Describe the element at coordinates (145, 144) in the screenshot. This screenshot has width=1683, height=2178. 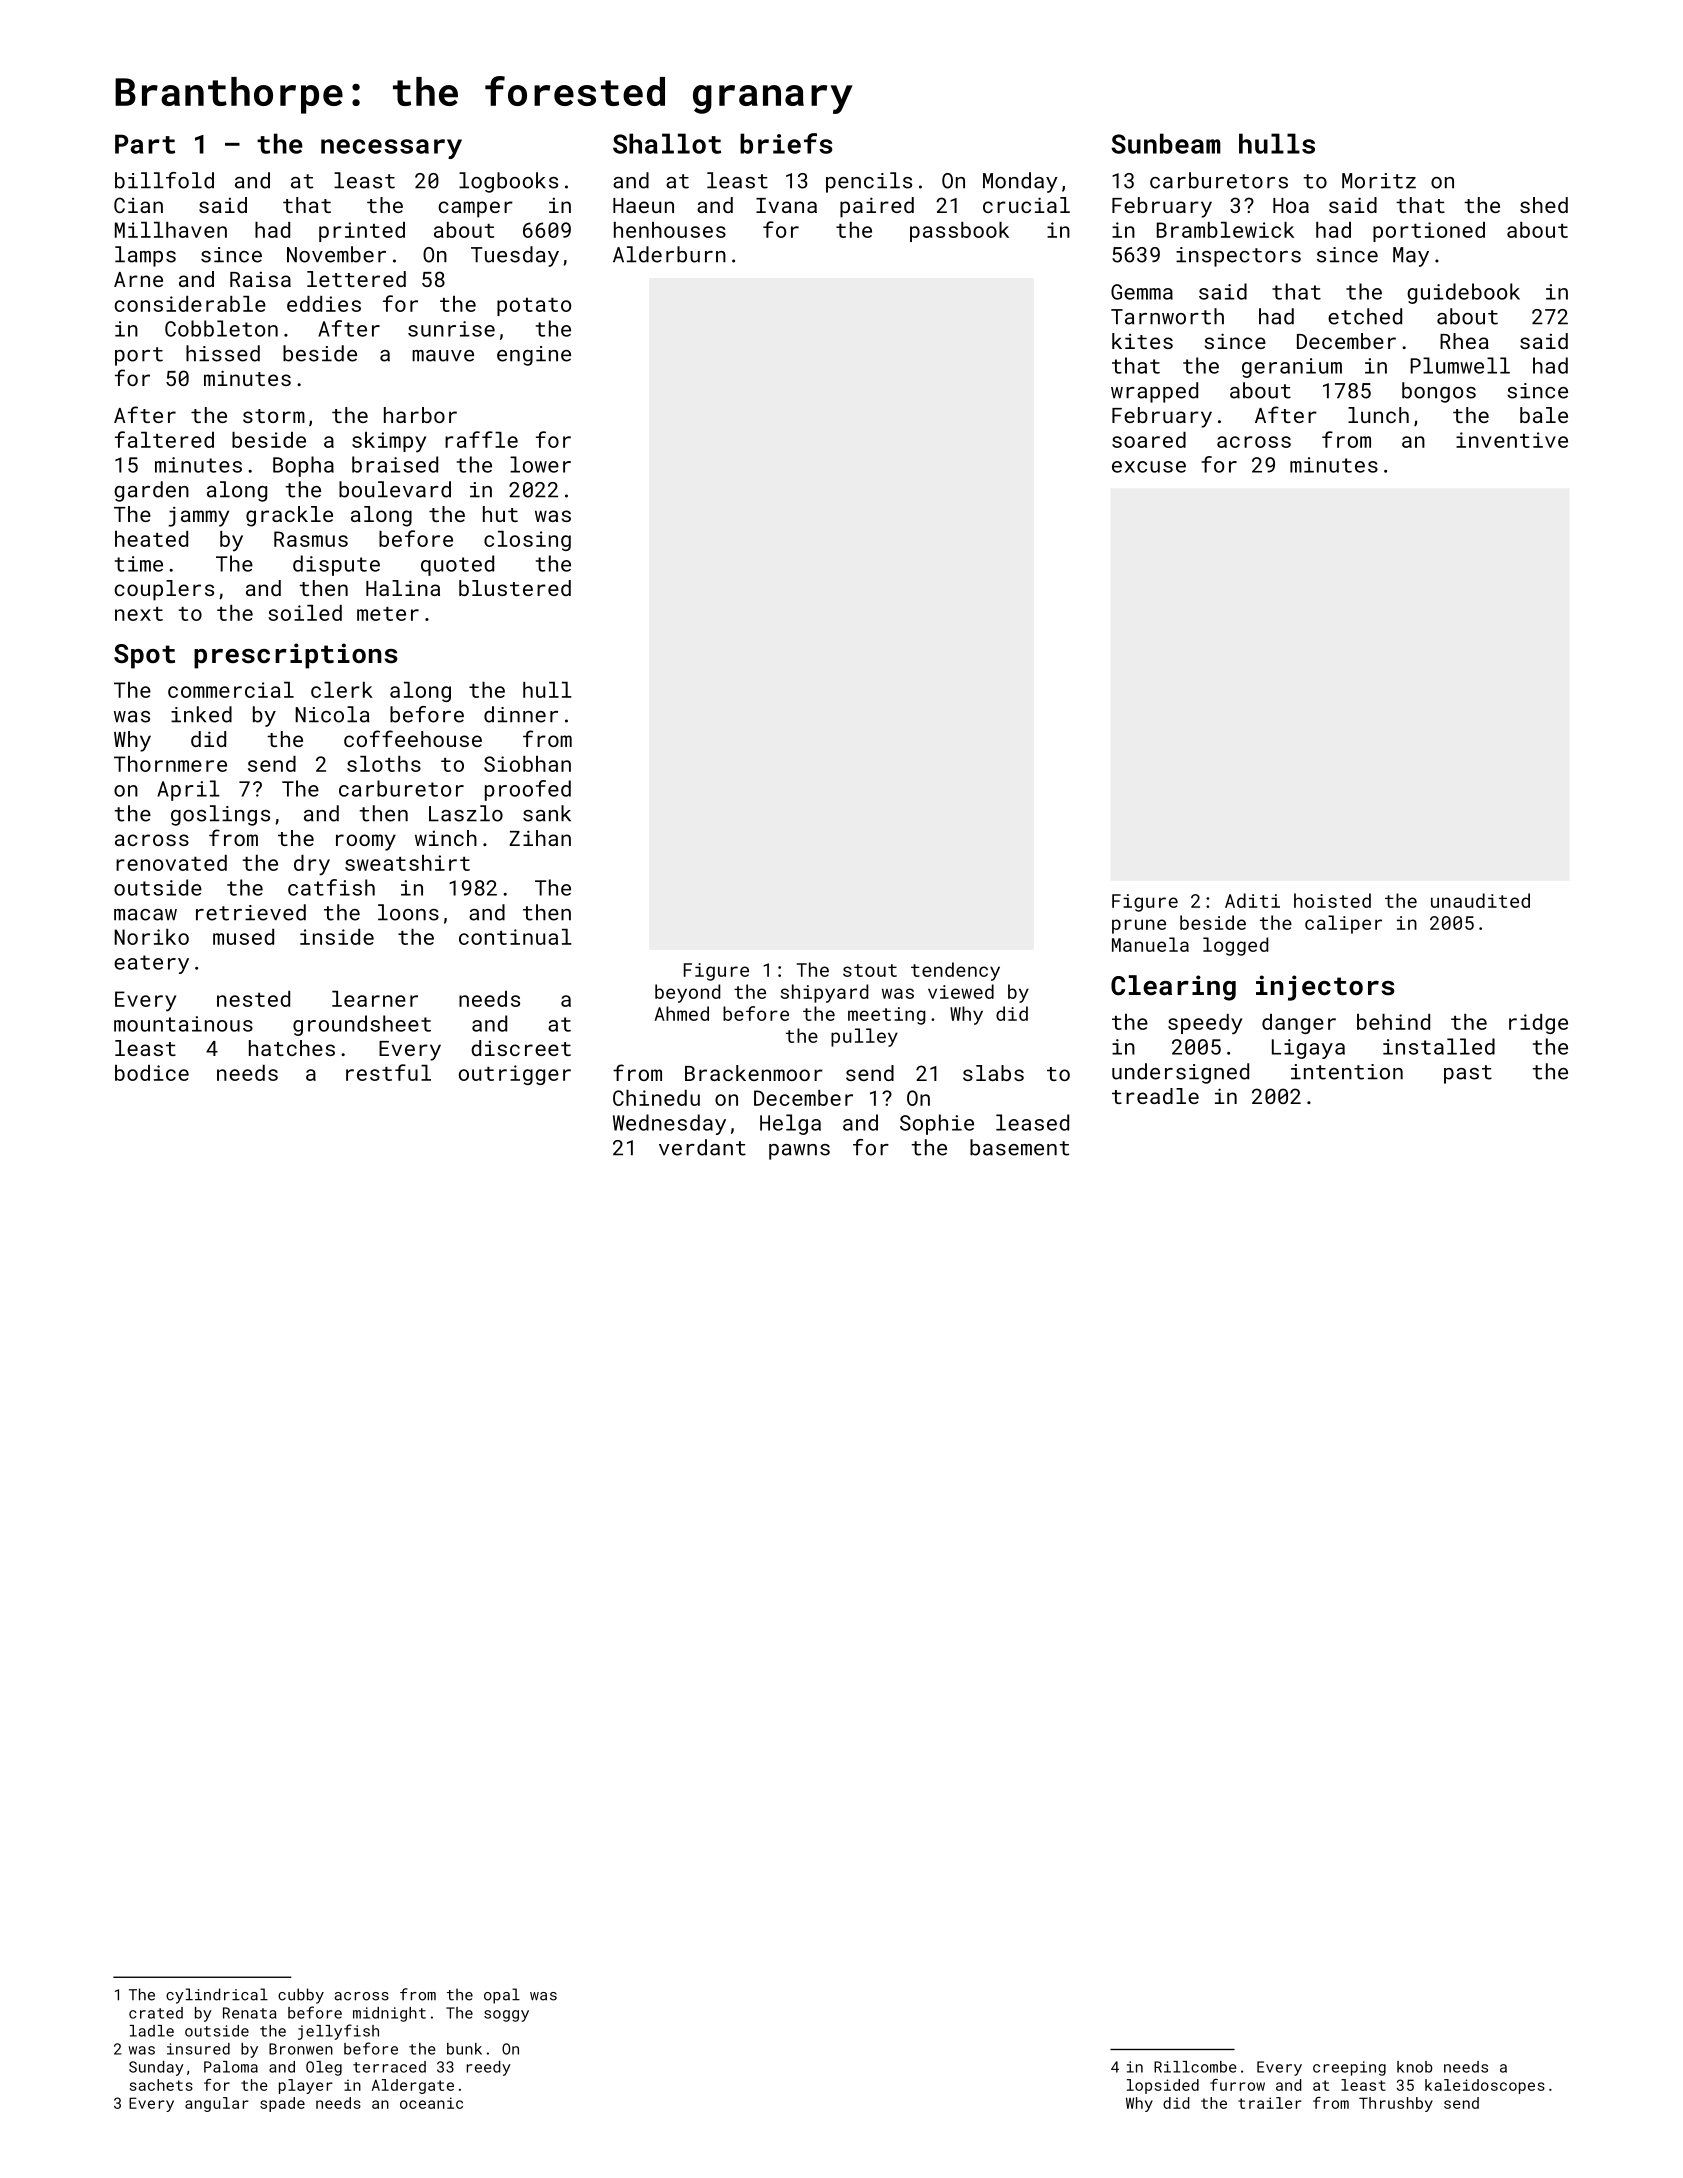
I see `Part` at that location.
